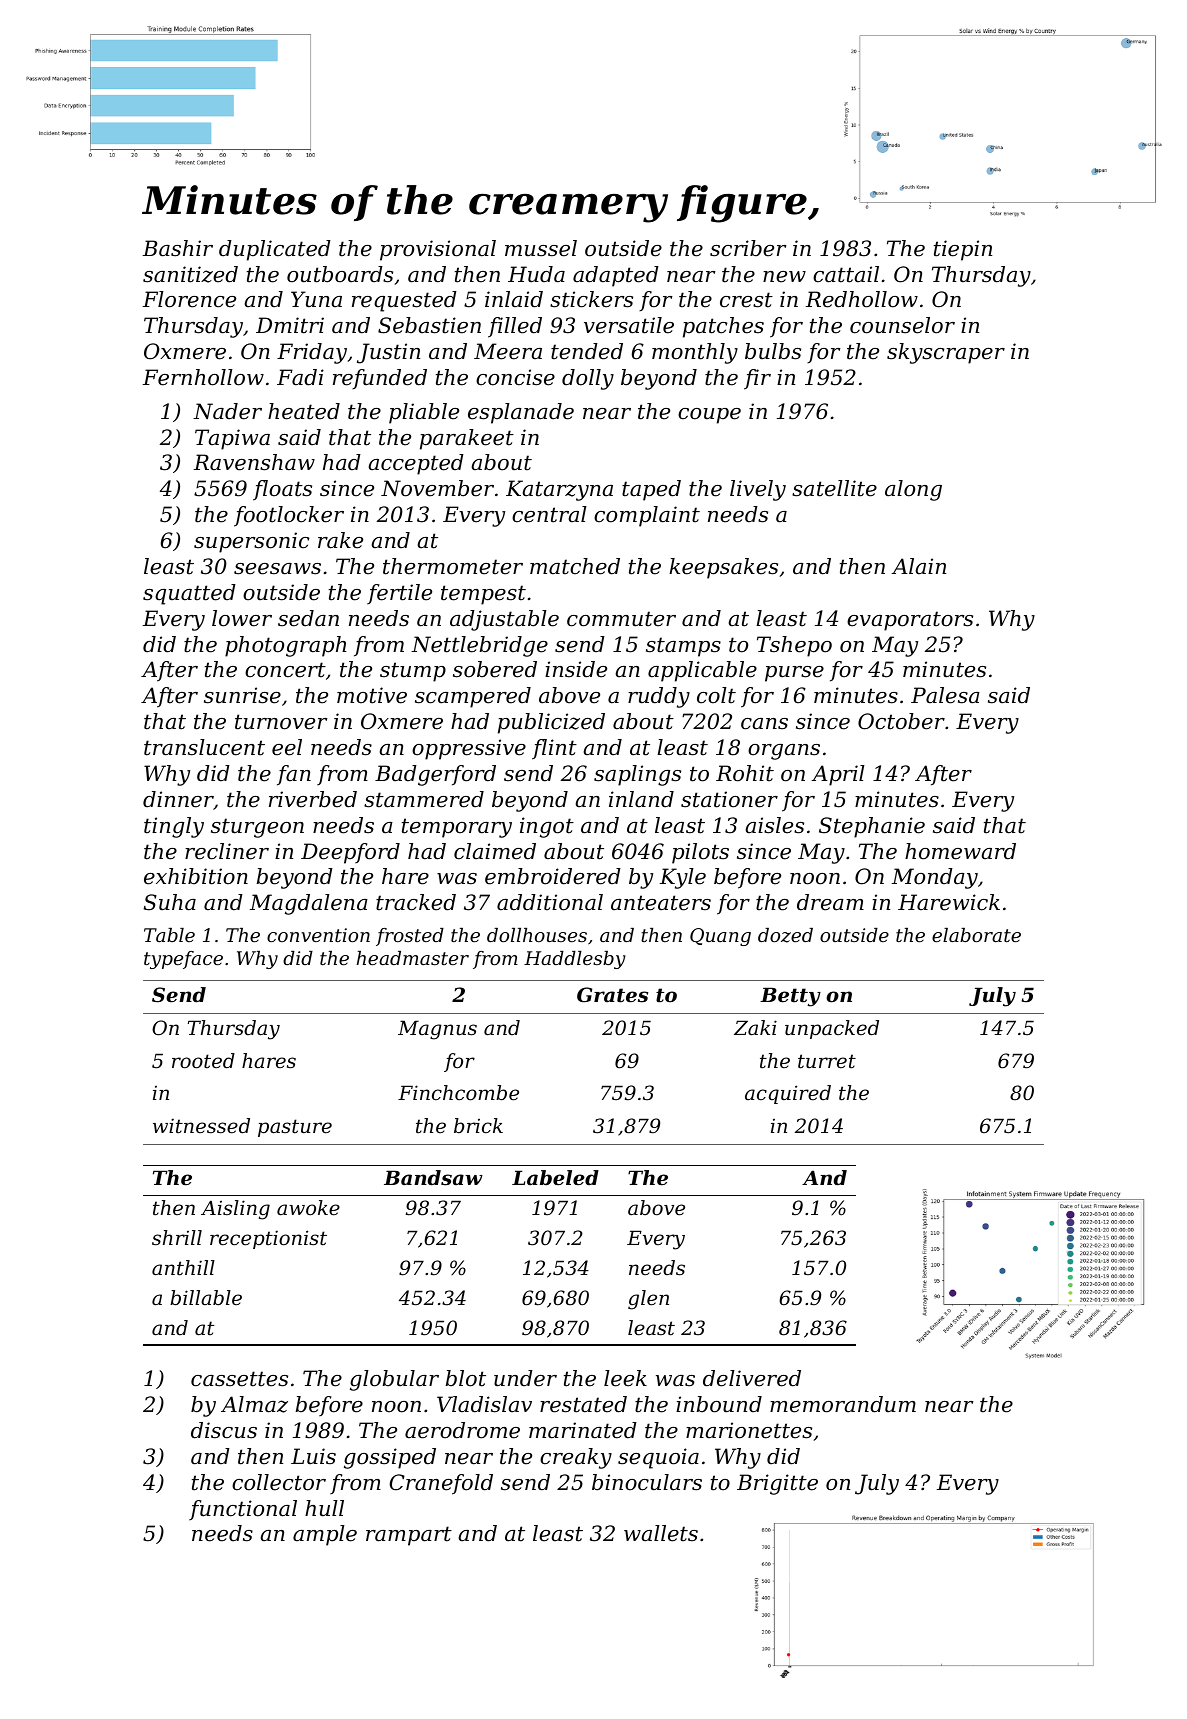 This screenshot has height=1719, width=1187. Describe the element at coordinates (832, 1029) in the screenshot. I see `unpacked` at that location.
